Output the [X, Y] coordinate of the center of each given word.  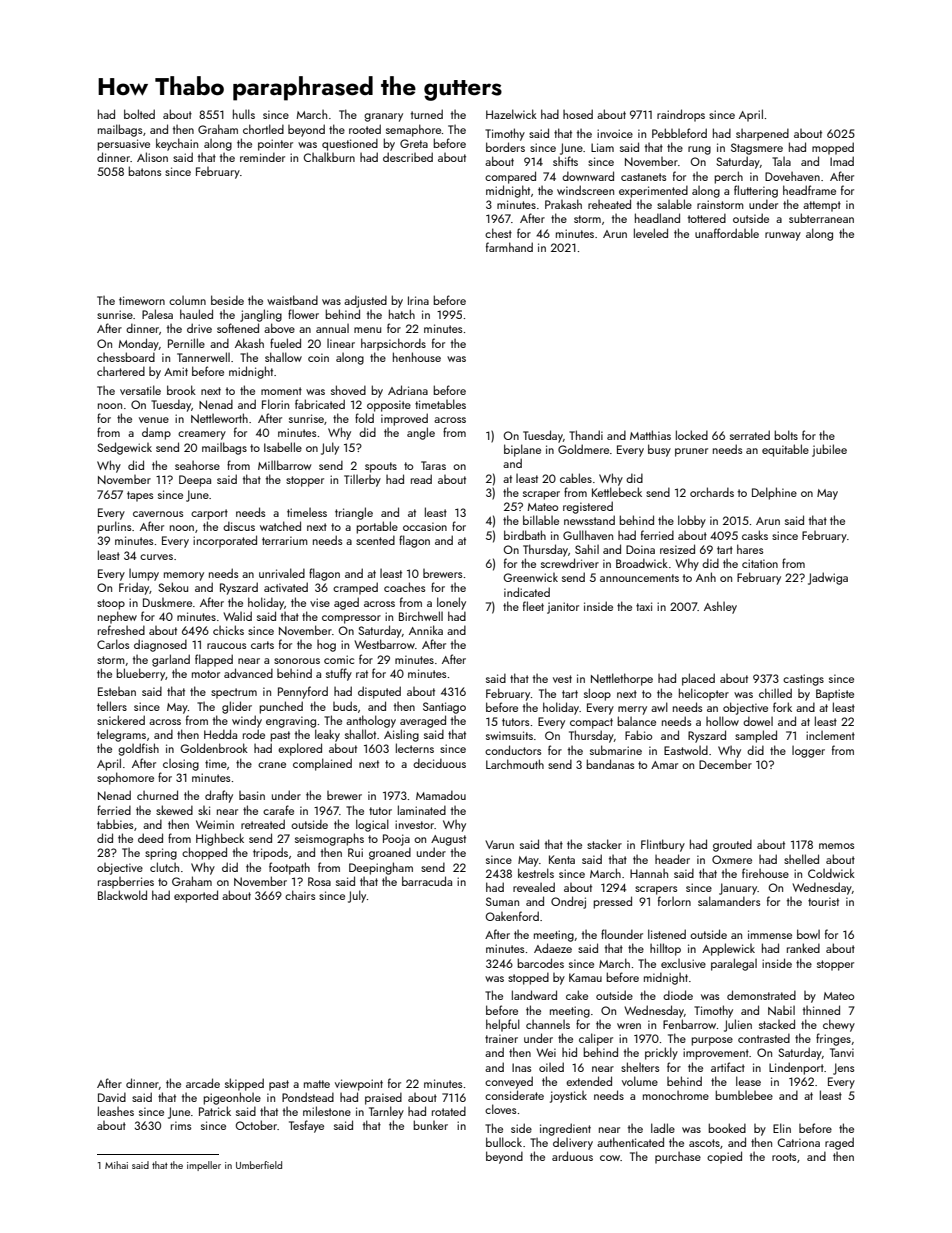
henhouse [417, 357]
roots [784, 1157]
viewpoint [359, 1085]
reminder [262, 157]
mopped [833, 148]
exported [196, 896]
